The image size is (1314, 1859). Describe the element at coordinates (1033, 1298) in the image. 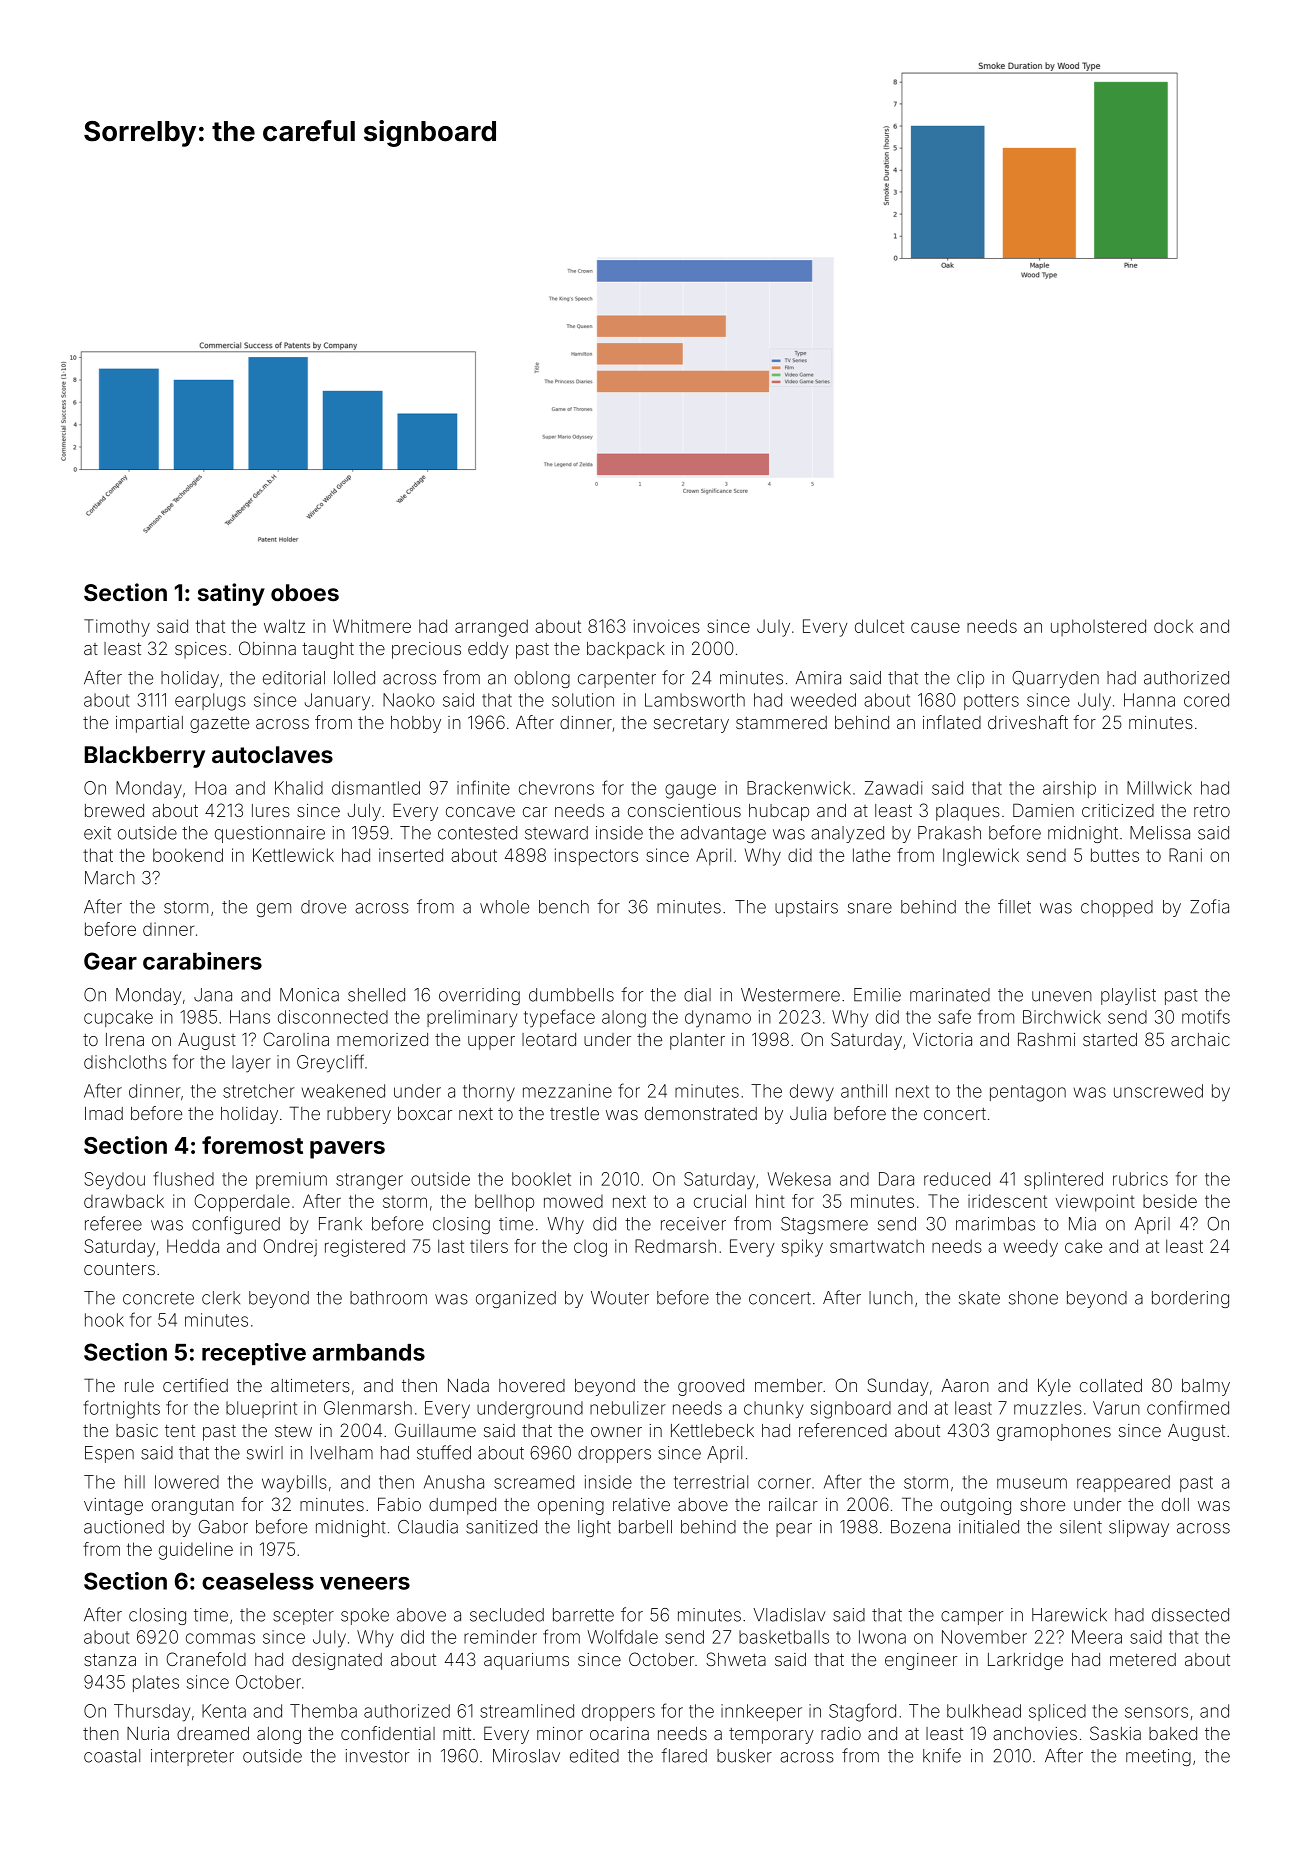

I see `shone` at that location.
